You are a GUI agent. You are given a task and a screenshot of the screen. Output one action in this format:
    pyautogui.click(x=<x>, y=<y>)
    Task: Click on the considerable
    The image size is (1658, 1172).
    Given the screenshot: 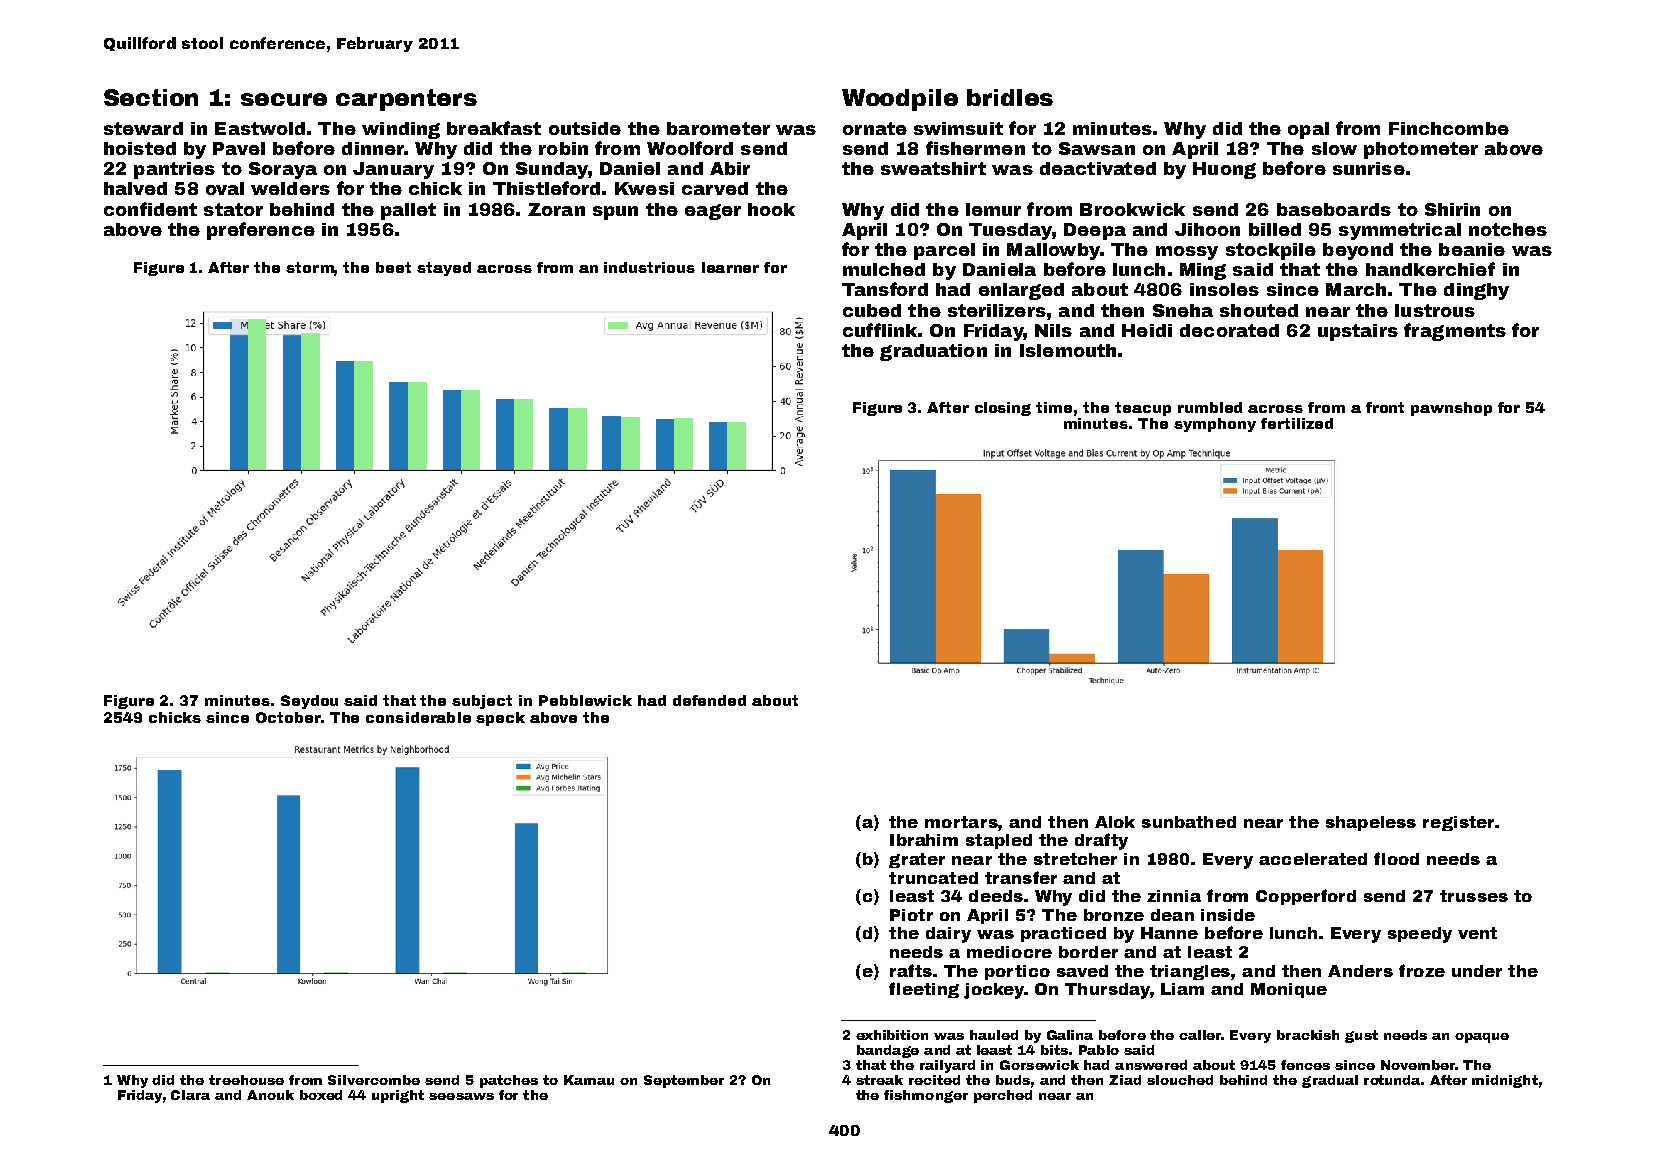 What is the action you would take?
    pyautogui.click(x=418, y=717)
